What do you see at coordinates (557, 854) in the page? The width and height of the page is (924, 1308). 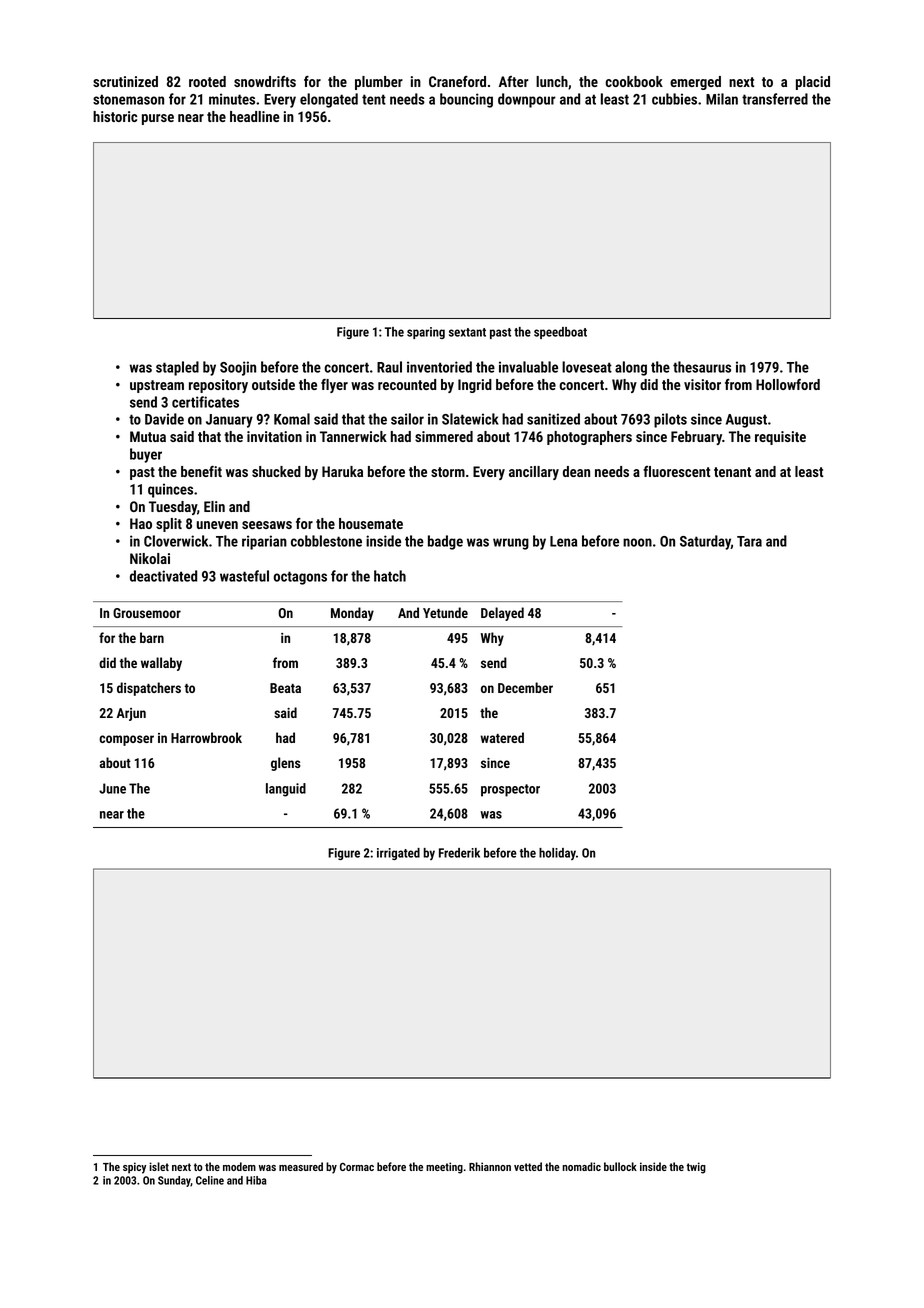 I see `holiday` at bounding box center [557, 854].
